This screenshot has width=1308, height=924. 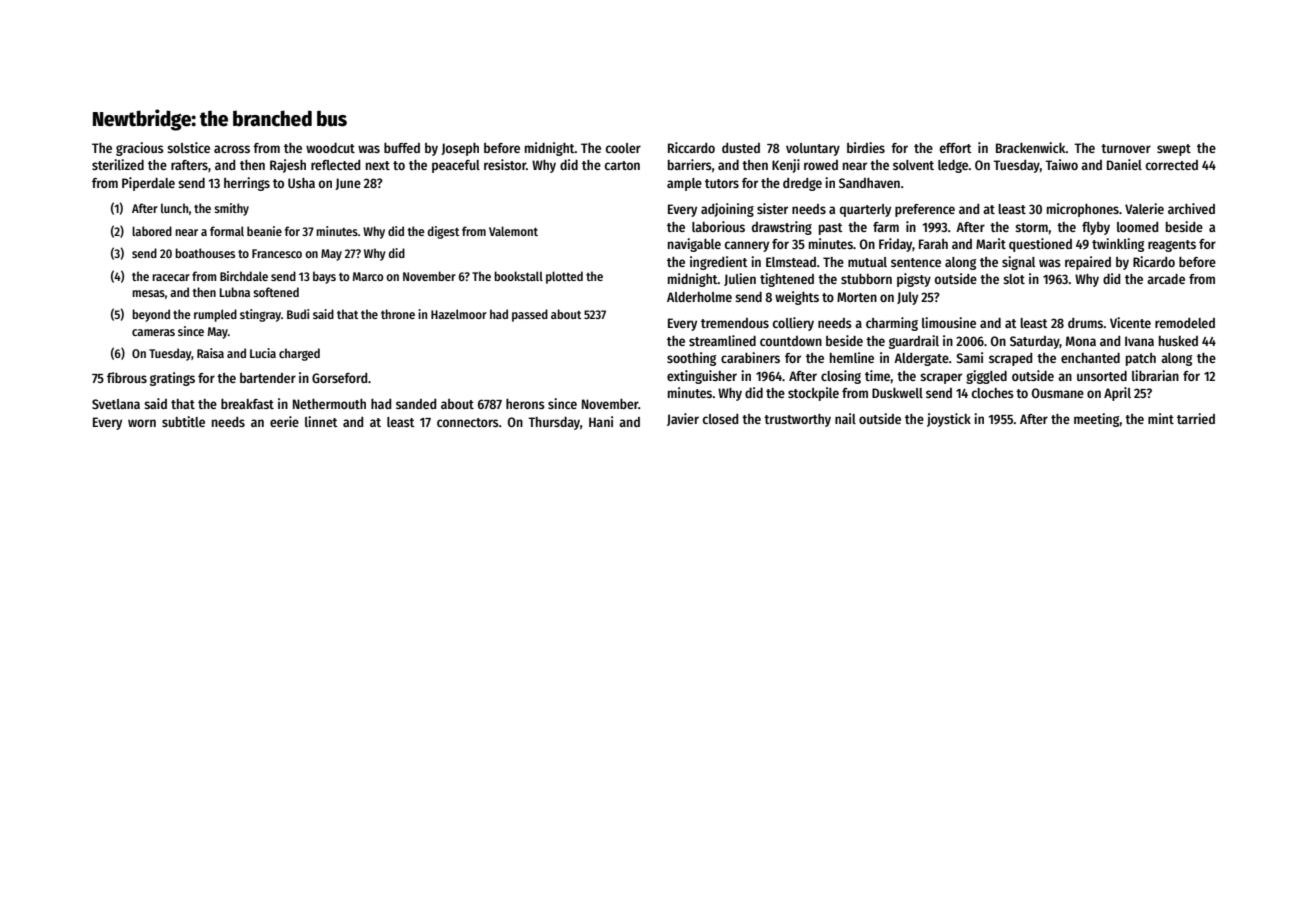 I want to click on swept, so click(x=1174, y=150).
